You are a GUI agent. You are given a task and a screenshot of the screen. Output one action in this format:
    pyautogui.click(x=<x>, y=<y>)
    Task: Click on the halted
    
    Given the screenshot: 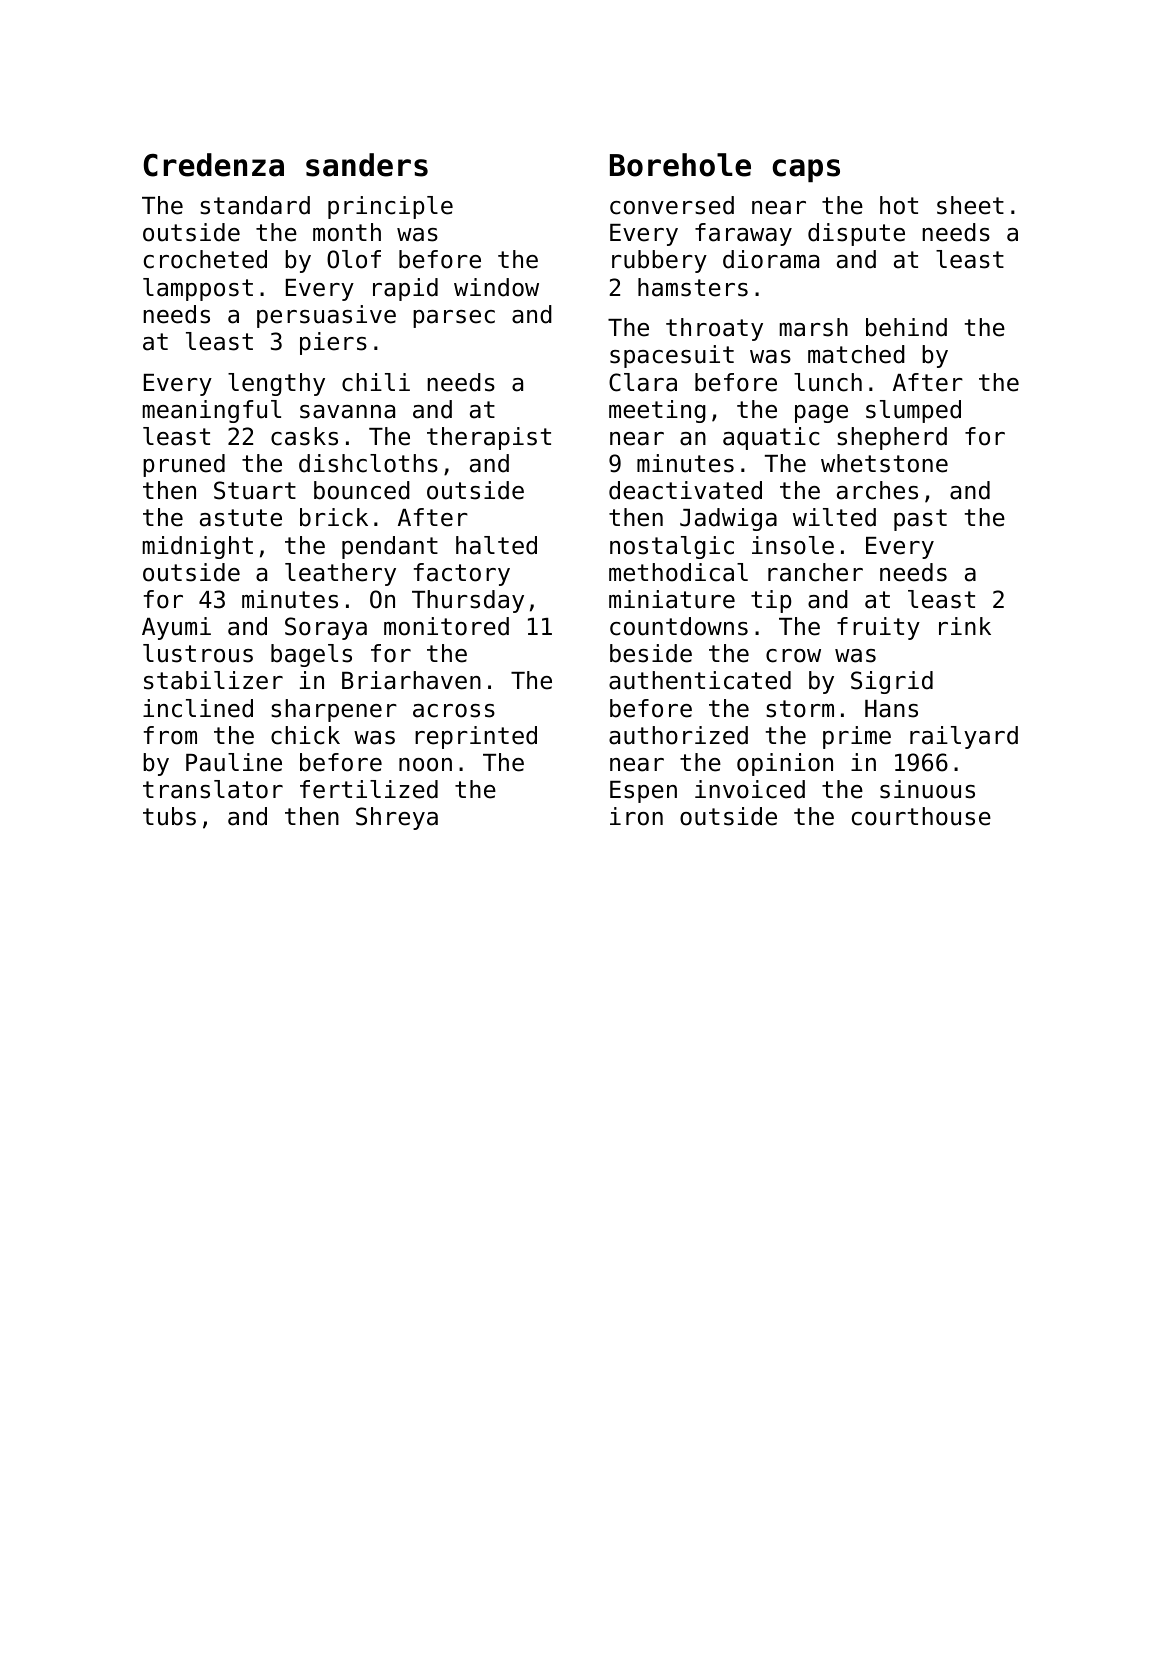 What is the action you would take?
    pyautogui.click(x=496, y=545)
